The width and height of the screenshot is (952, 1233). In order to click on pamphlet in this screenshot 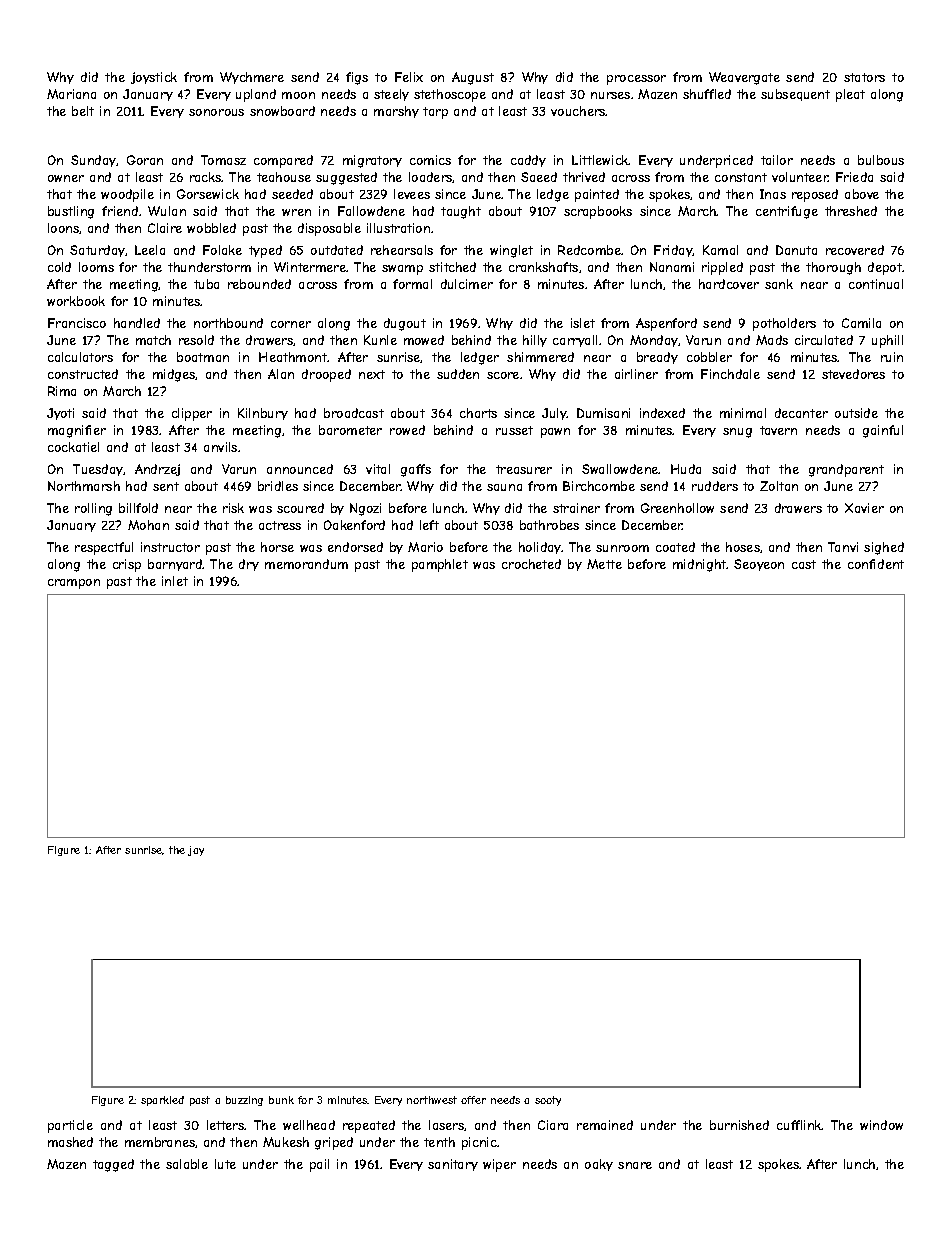, I will do `click(440, 565)`.
